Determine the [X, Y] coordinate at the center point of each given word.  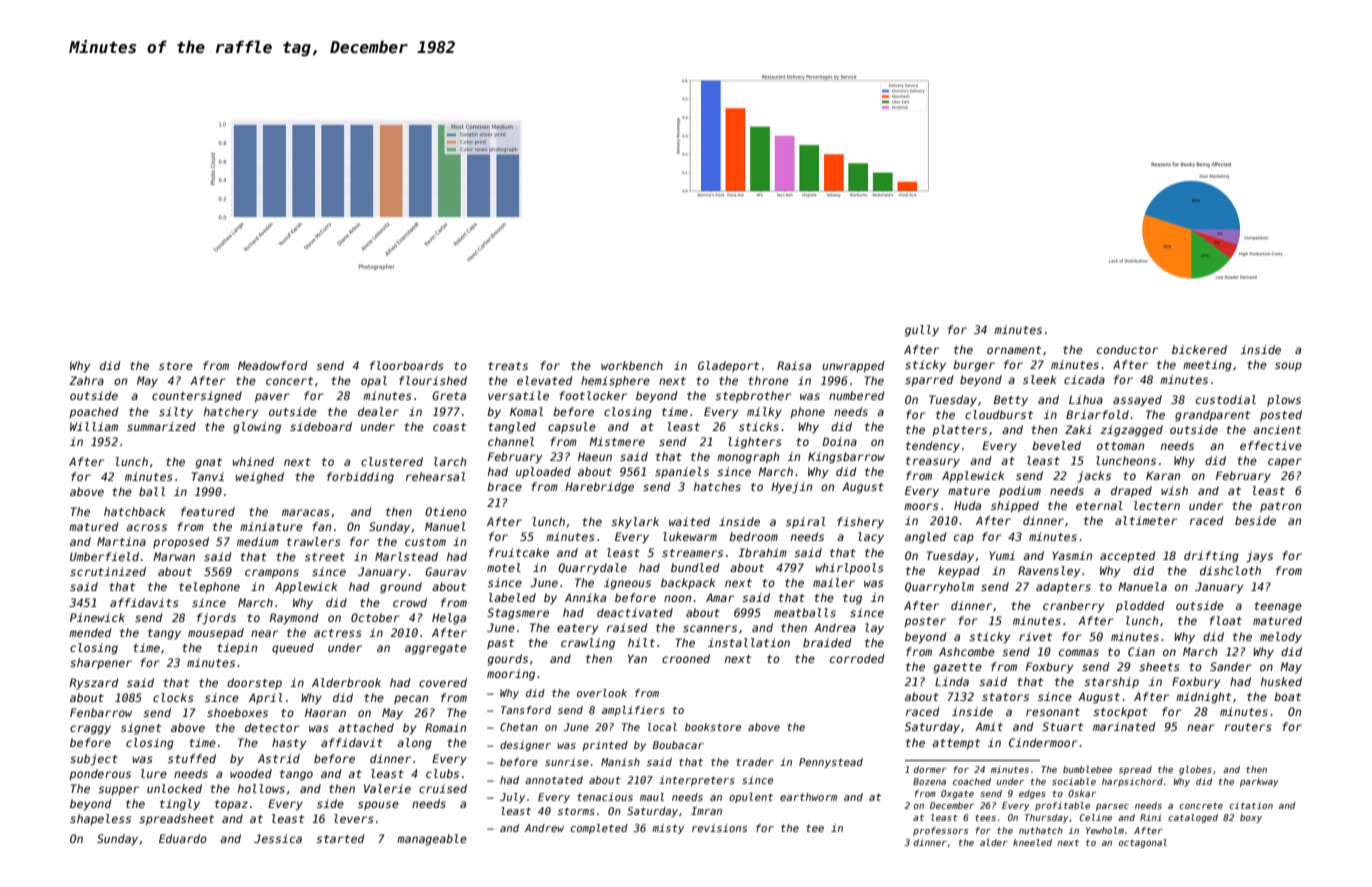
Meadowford [273, 365]
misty [668, 829]
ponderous [100, 774]
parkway [1259, 782]
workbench [632, 365]
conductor [1127, 349]
